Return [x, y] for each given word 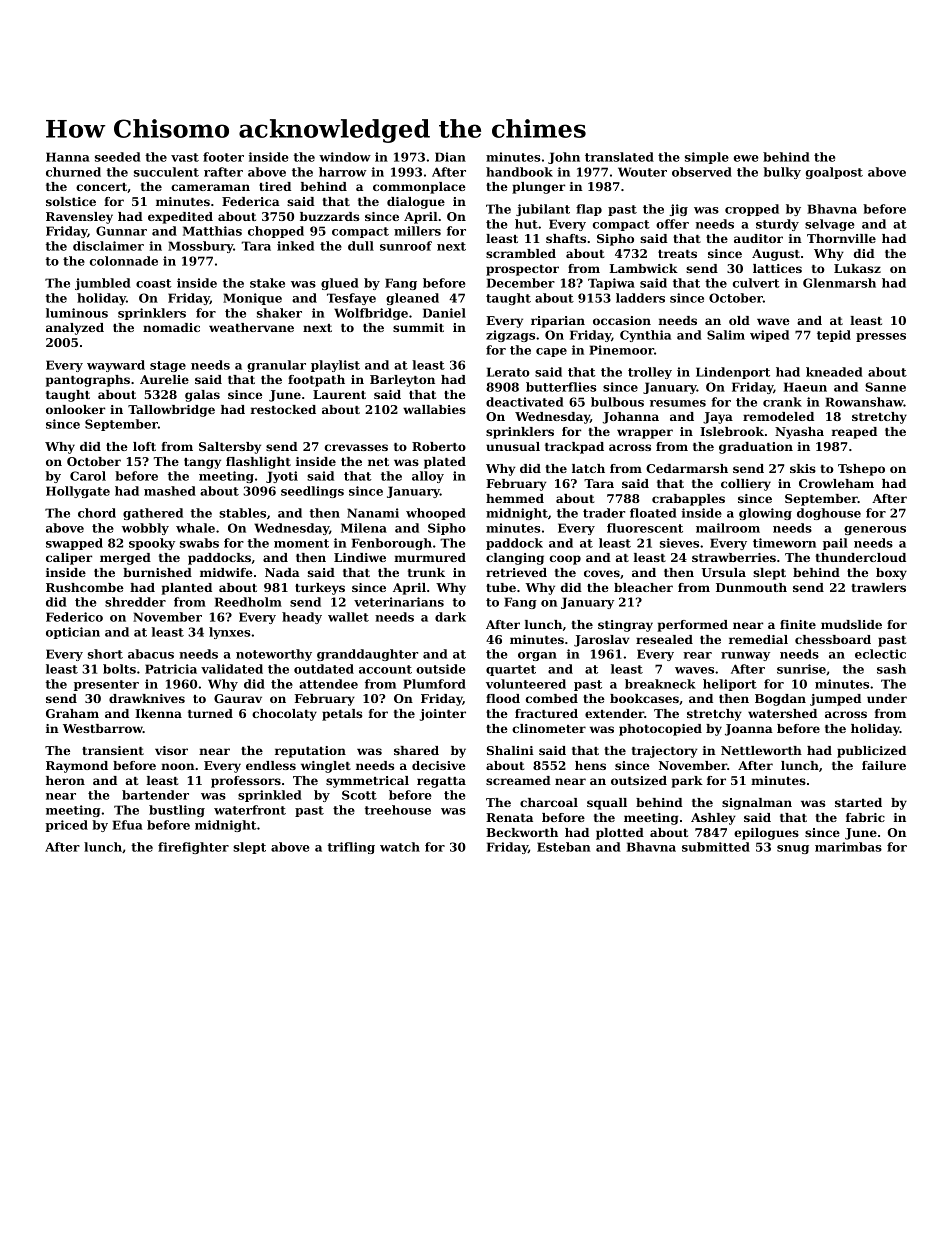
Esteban [563, 847]
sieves [679, 543]
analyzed [75, 329]
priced [67, 826]
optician [73, 633]
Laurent [339, 394]
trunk [426, 572]
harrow [343, 172]
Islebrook [732, 431]
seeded [118, 157]
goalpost [834, 173]
